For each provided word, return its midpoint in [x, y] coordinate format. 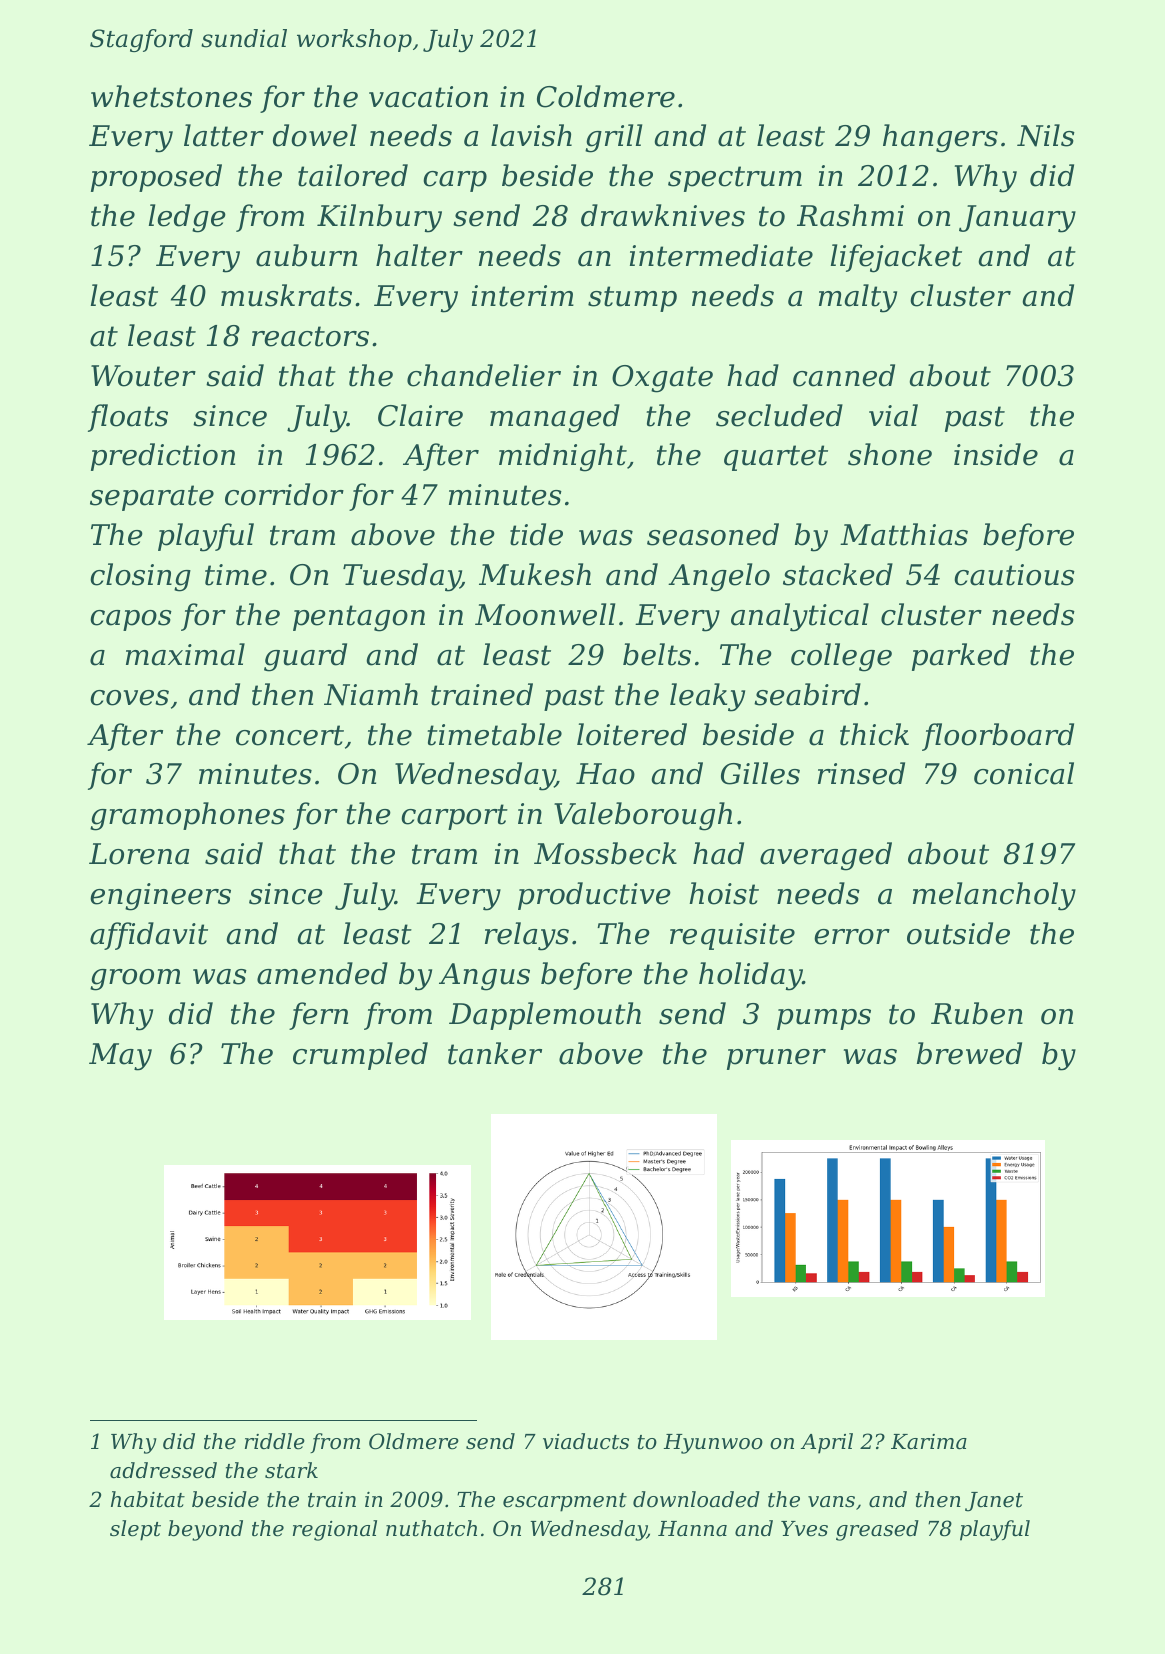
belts [657, 654]
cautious [1014, 575]
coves [129, 698]
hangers [940, 138]
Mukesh [535, 574]
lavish [531, 135]
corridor [284, 494]
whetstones [171, 96]
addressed [163, 1470]
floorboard [998, 737]
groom [135, 980]
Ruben [977, 1013]
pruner [776, 1059]
